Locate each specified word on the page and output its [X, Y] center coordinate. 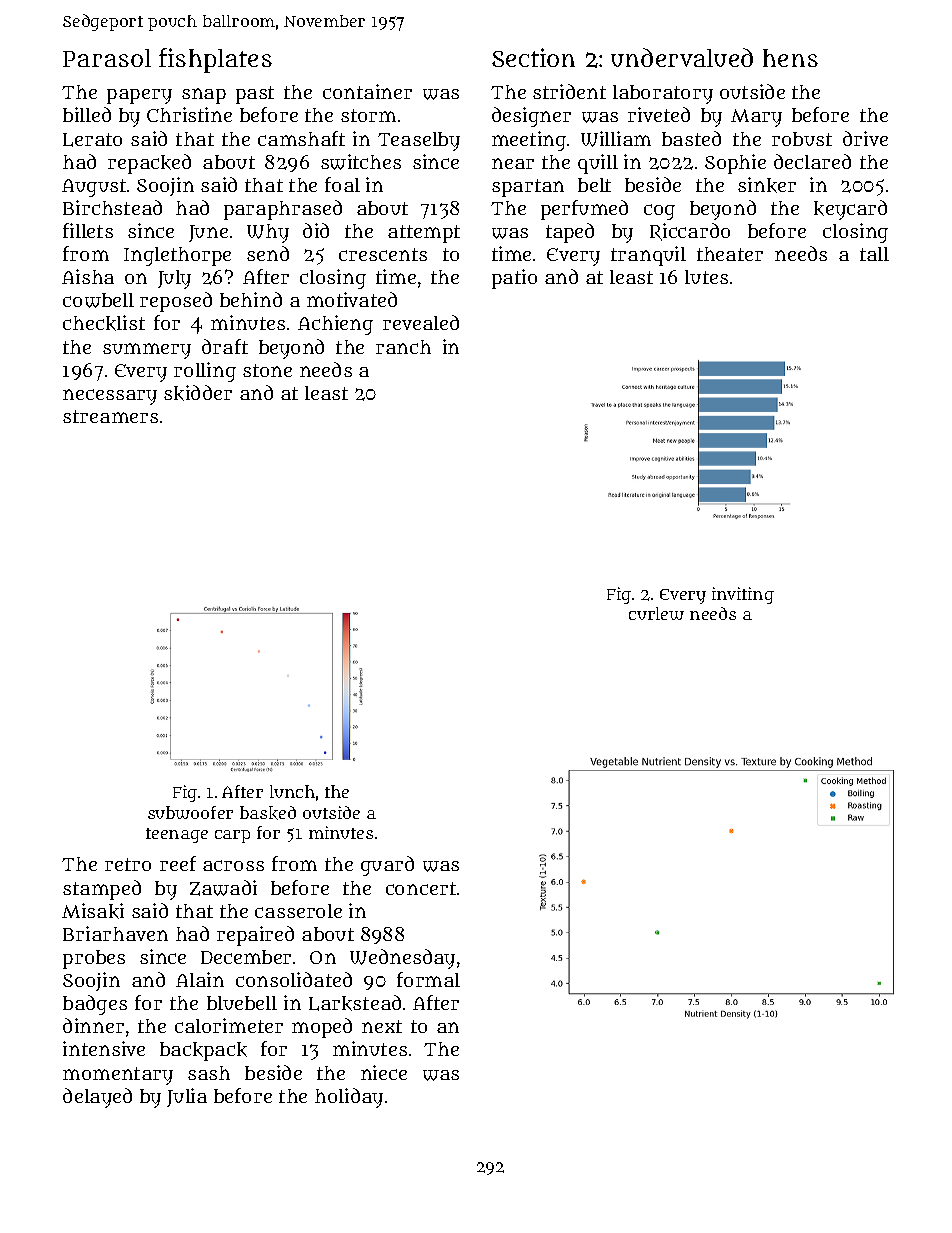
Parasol [107, 58]
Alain [200, 979]
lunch [292, 791]
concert [421, 888]
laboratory [663, 94]
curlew [656, 613]
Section [533, 57]
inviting [743, 595]
